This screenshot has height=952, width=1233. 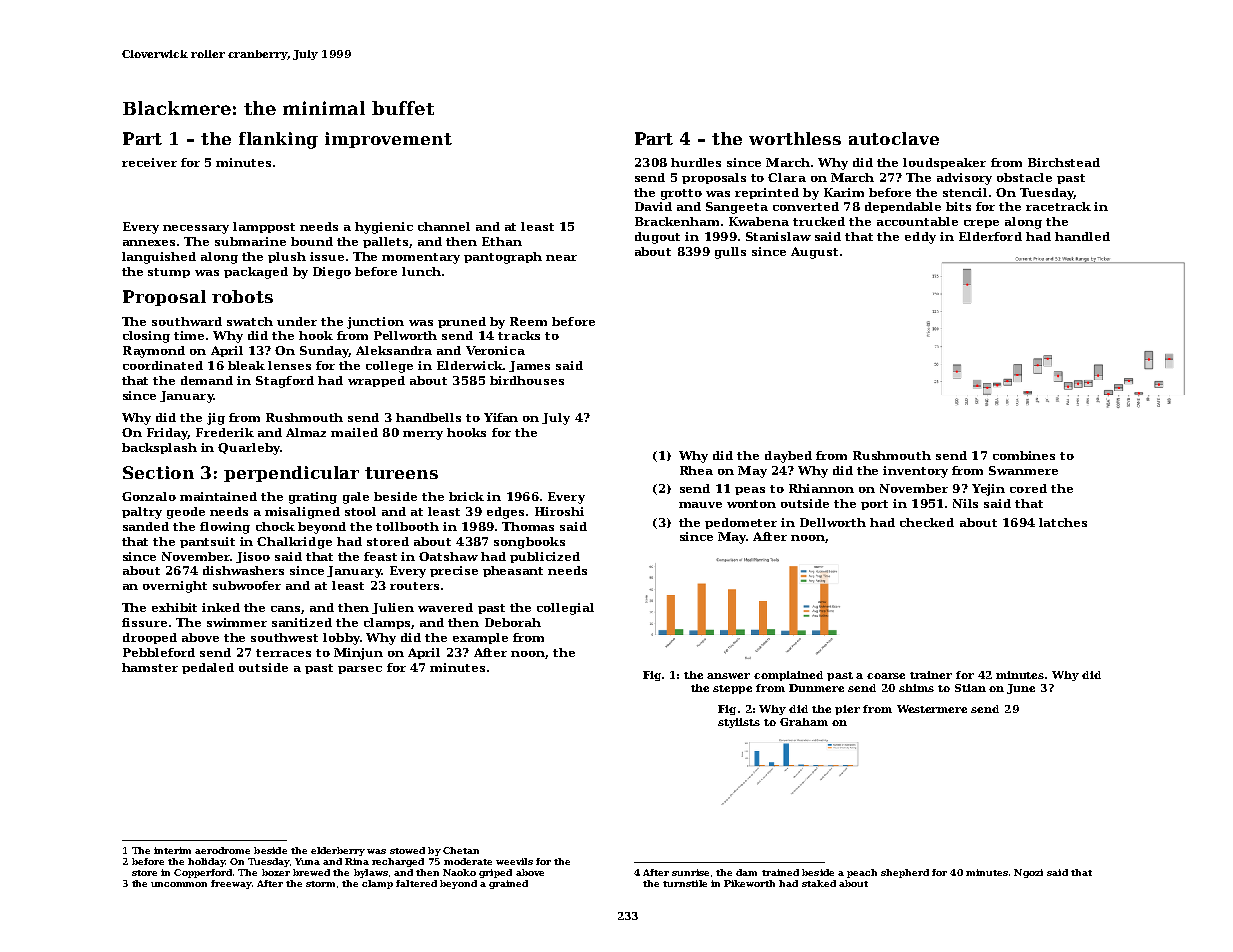 I want to click on autoclave, so click(x=894, y=138).
